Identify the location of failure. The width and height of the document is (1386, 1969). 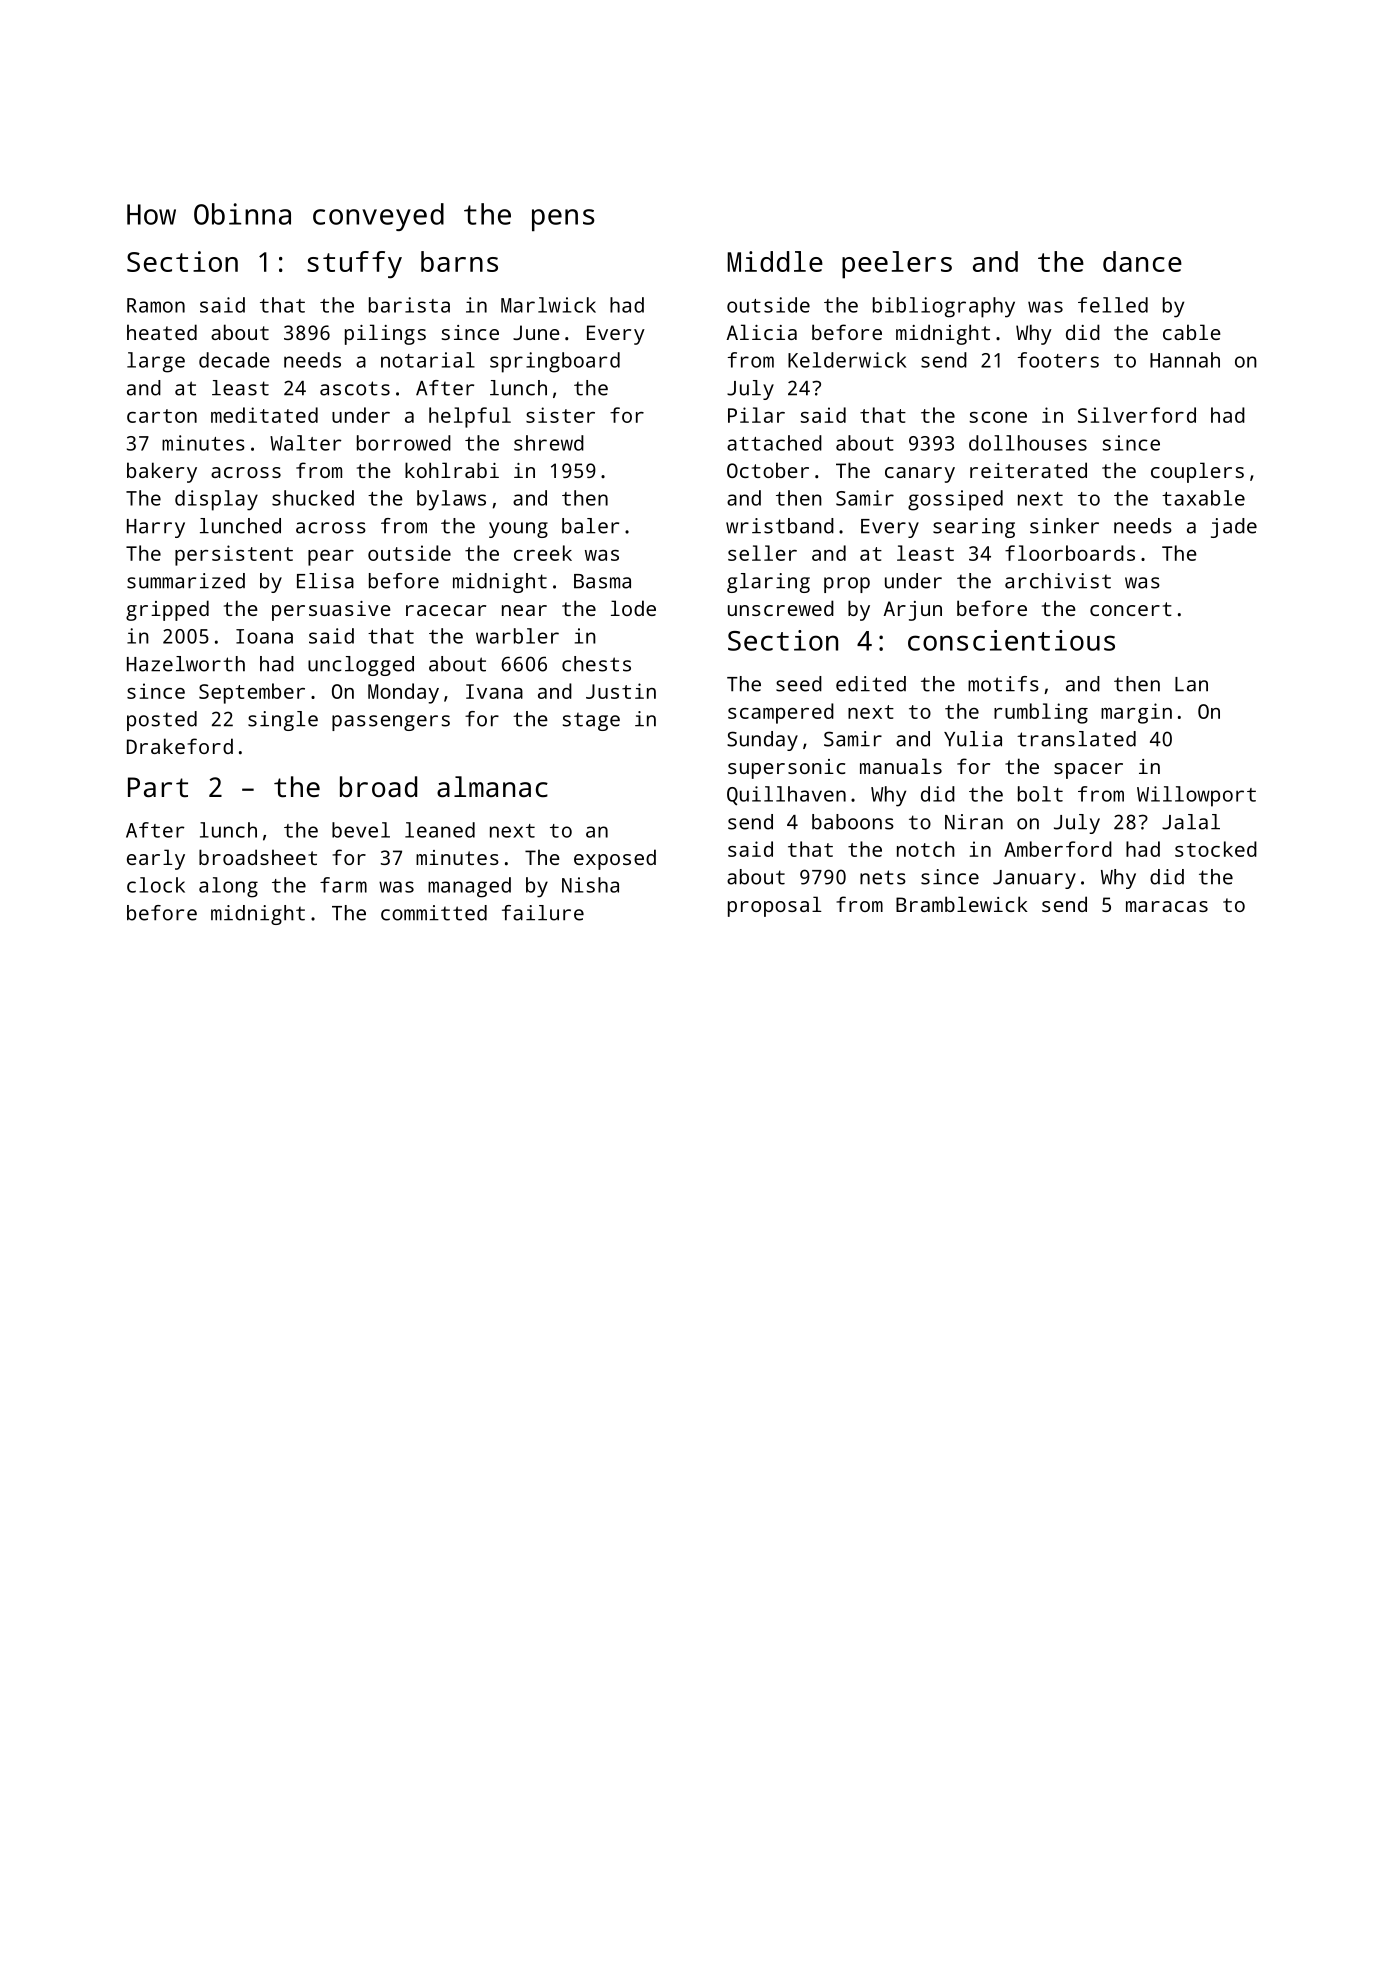
(543, 913).
